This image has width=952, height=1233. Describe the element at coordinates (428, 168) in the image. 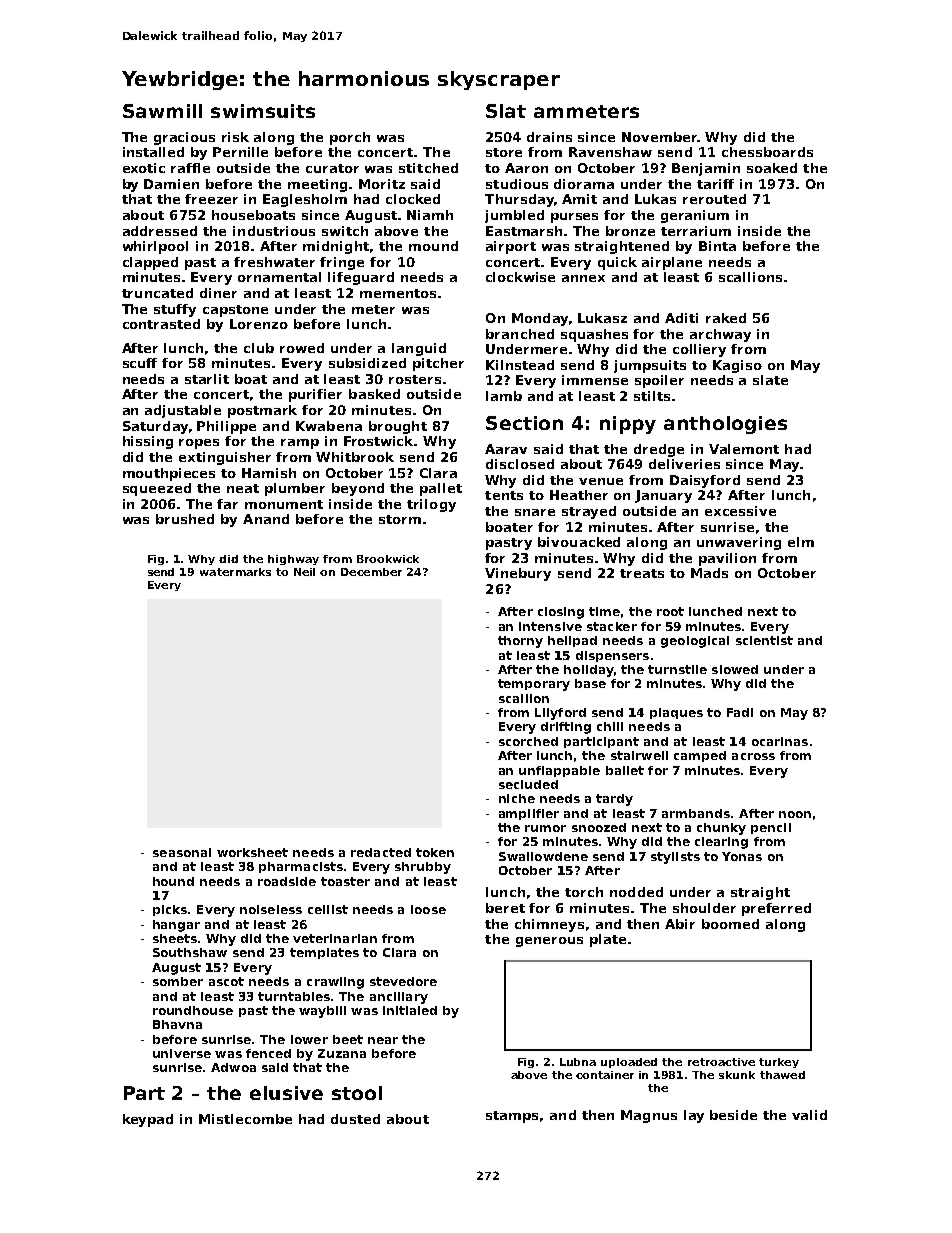

I see `stitched` at that location.
